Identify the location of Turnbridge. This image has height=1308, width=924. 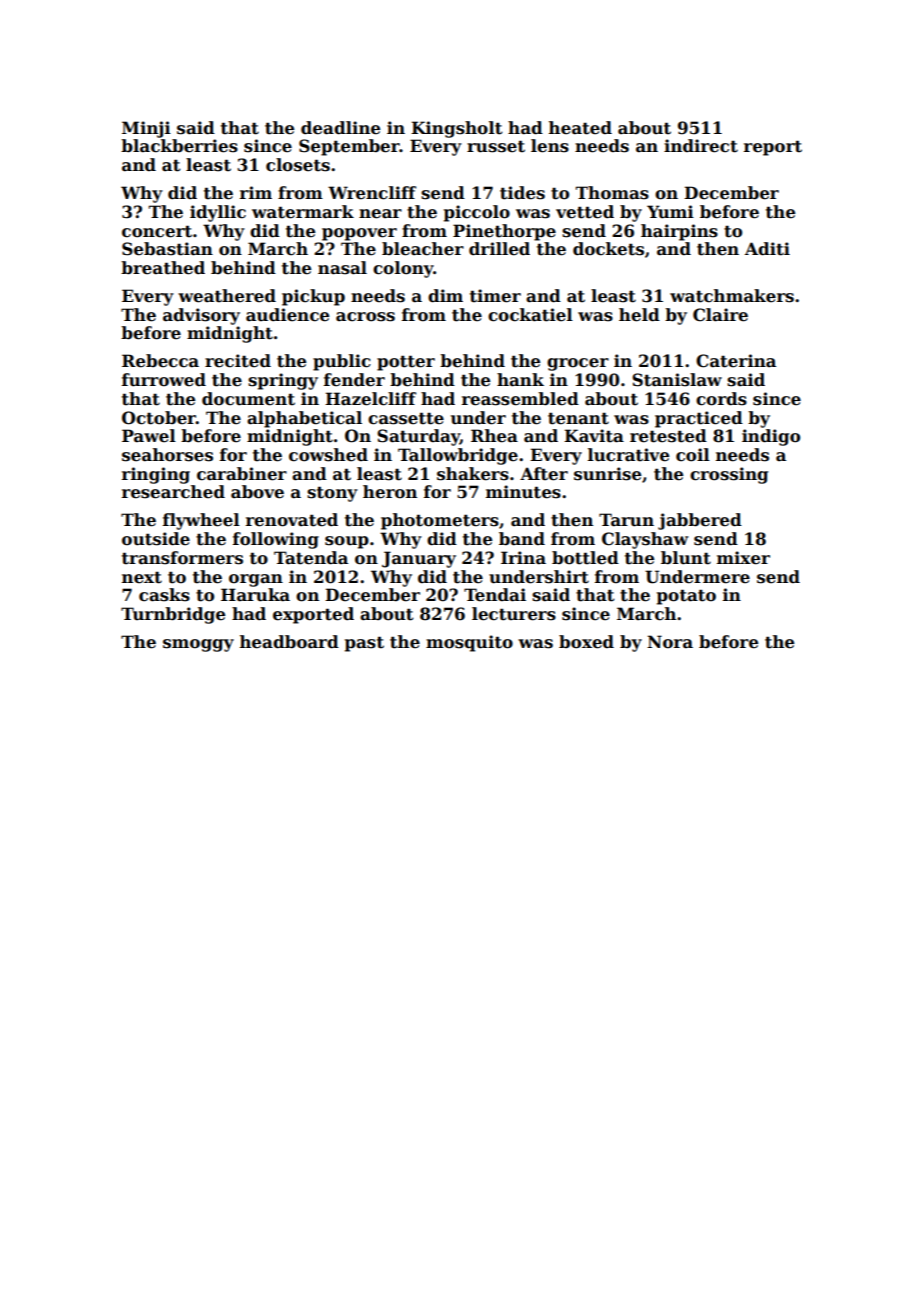
(173, 615).
